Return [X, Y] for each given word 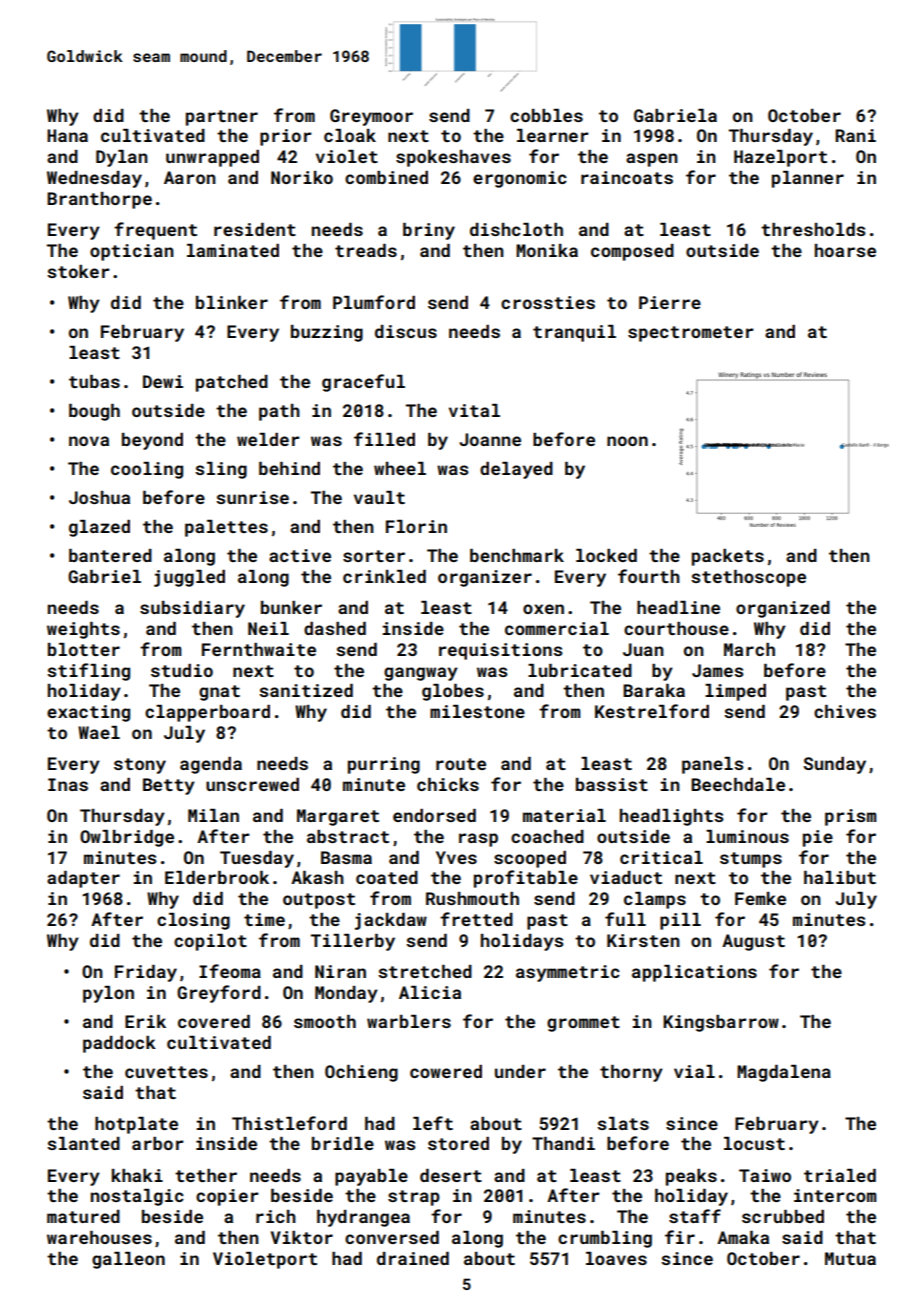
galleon [128, 1260]
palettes [226, 528]
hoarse [845, 250]
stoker [78, 271]
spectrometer [691, 334]
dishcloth [516, 229]
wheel [400, 468]
